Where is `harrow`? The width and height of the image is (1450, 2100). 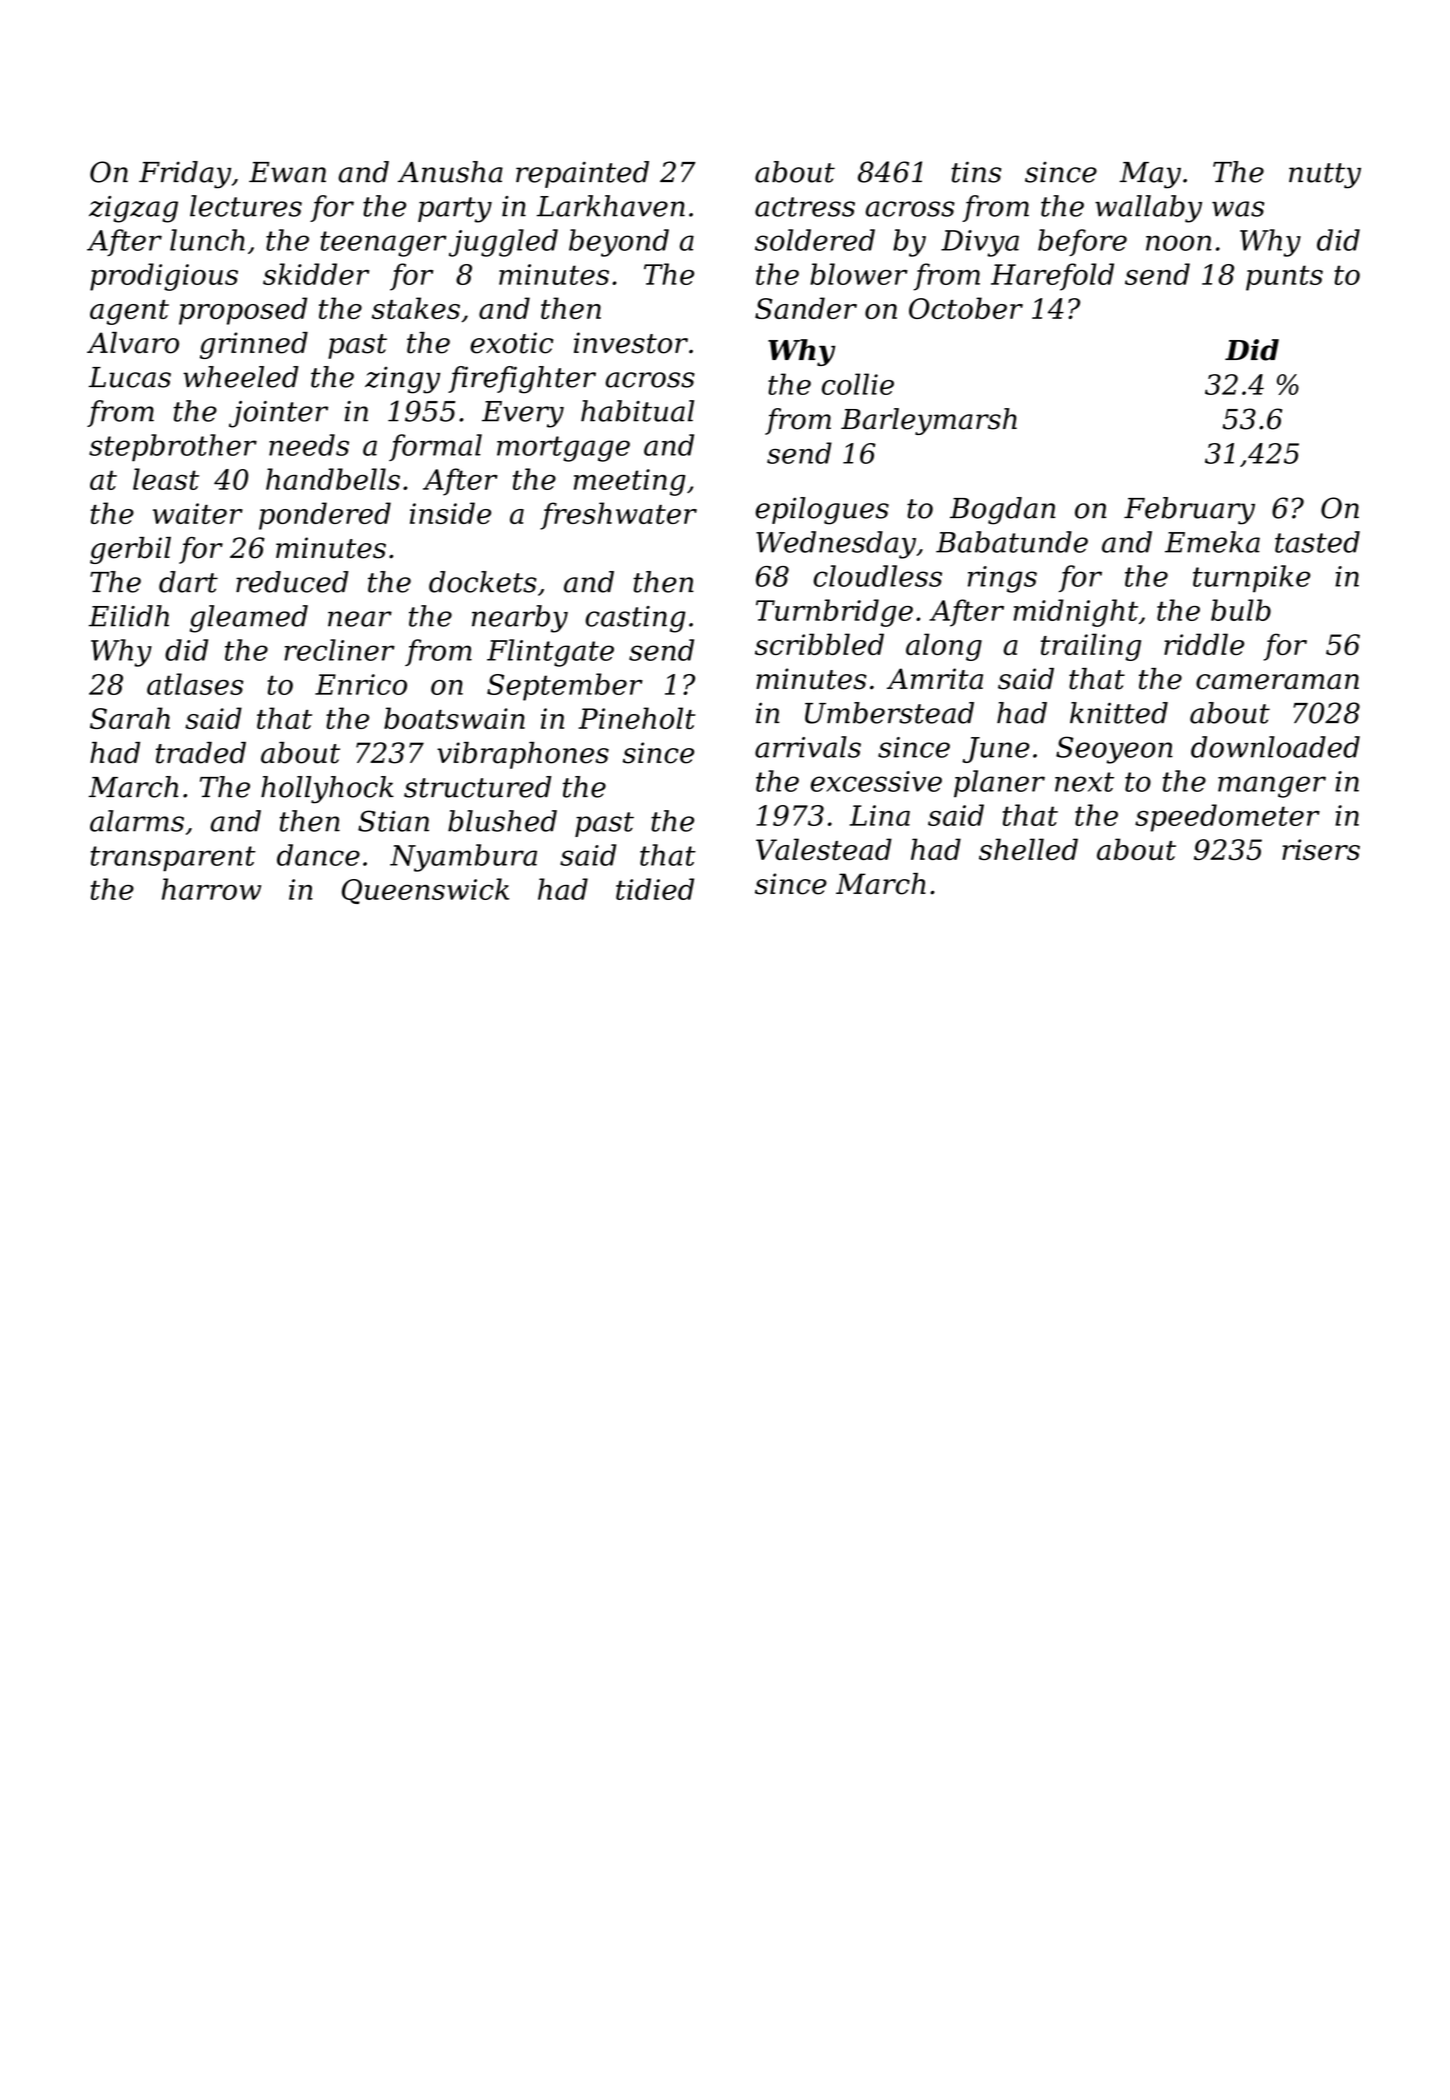
harrow is located at coordinates (211, 889).
